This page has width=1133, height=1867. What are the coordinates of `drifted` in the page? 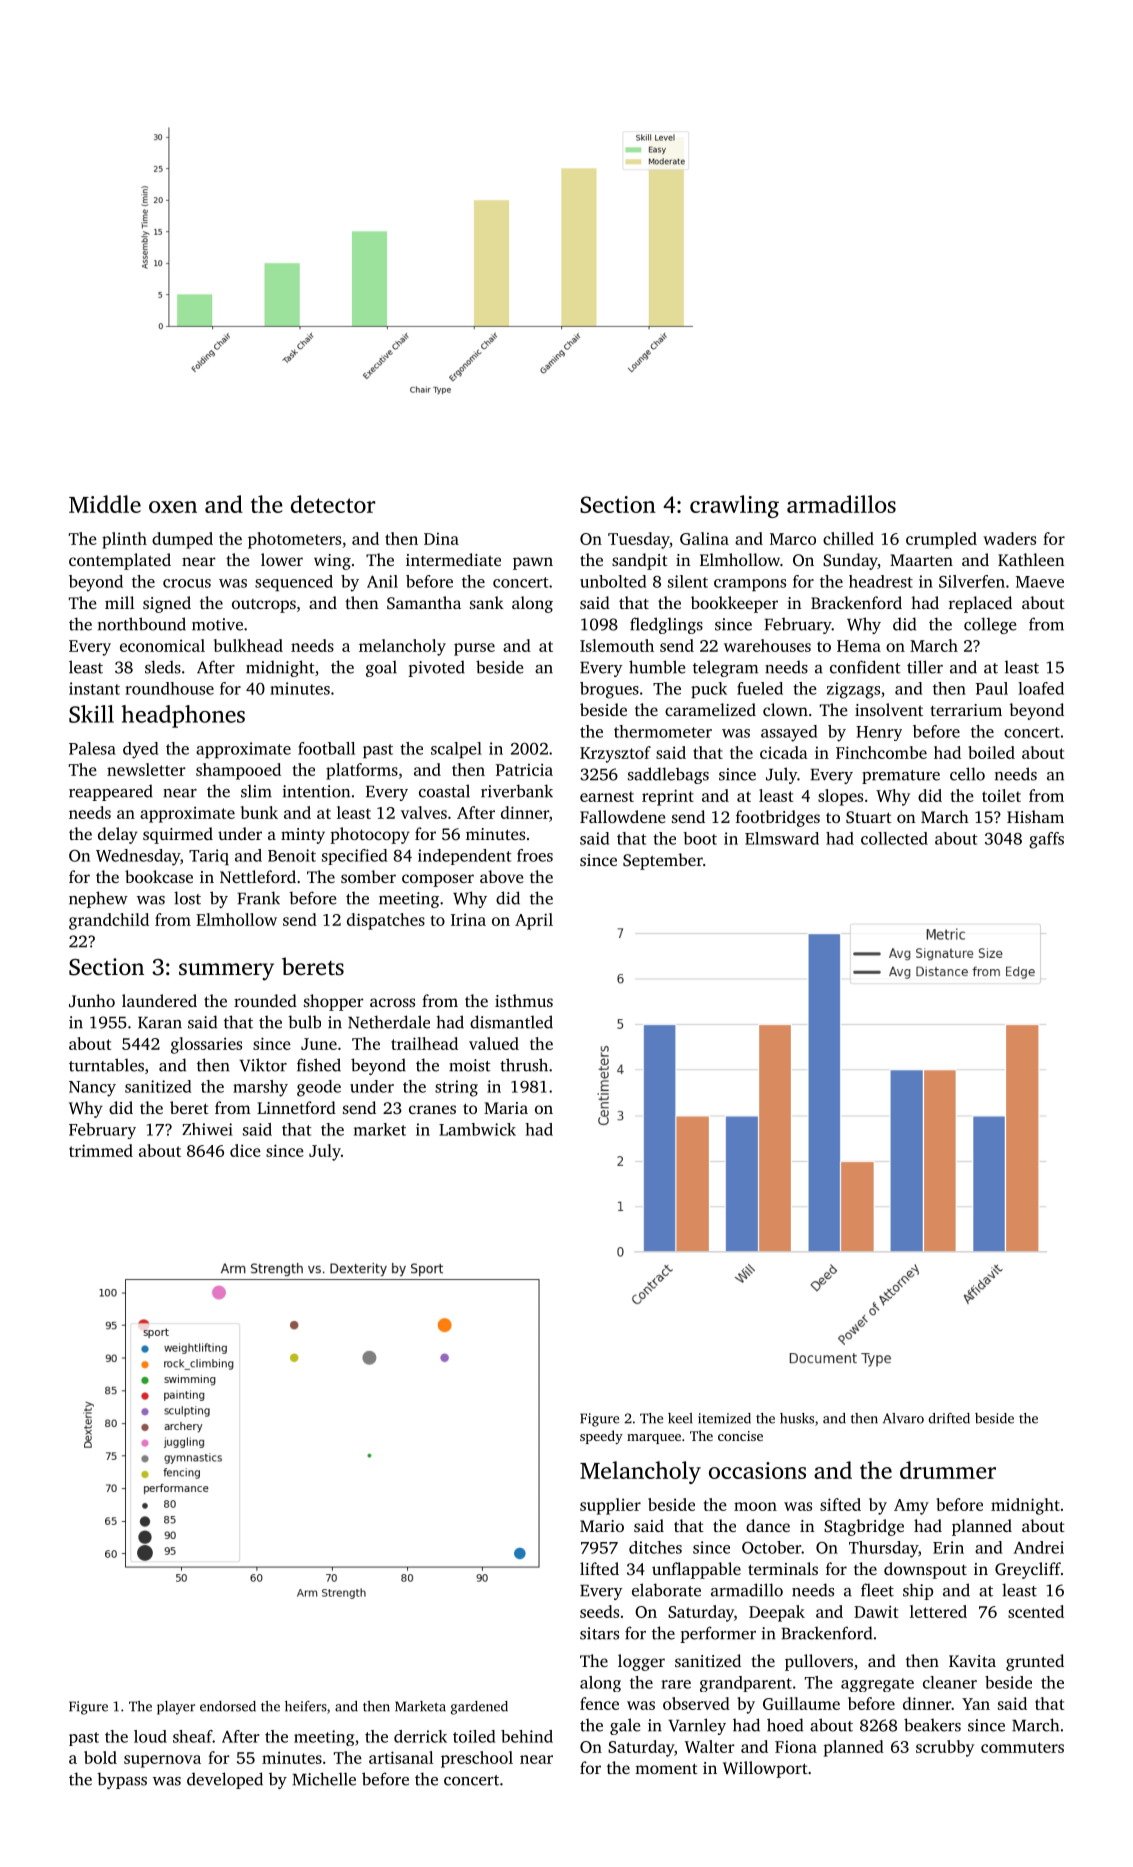 It's located at (949, 1418).
